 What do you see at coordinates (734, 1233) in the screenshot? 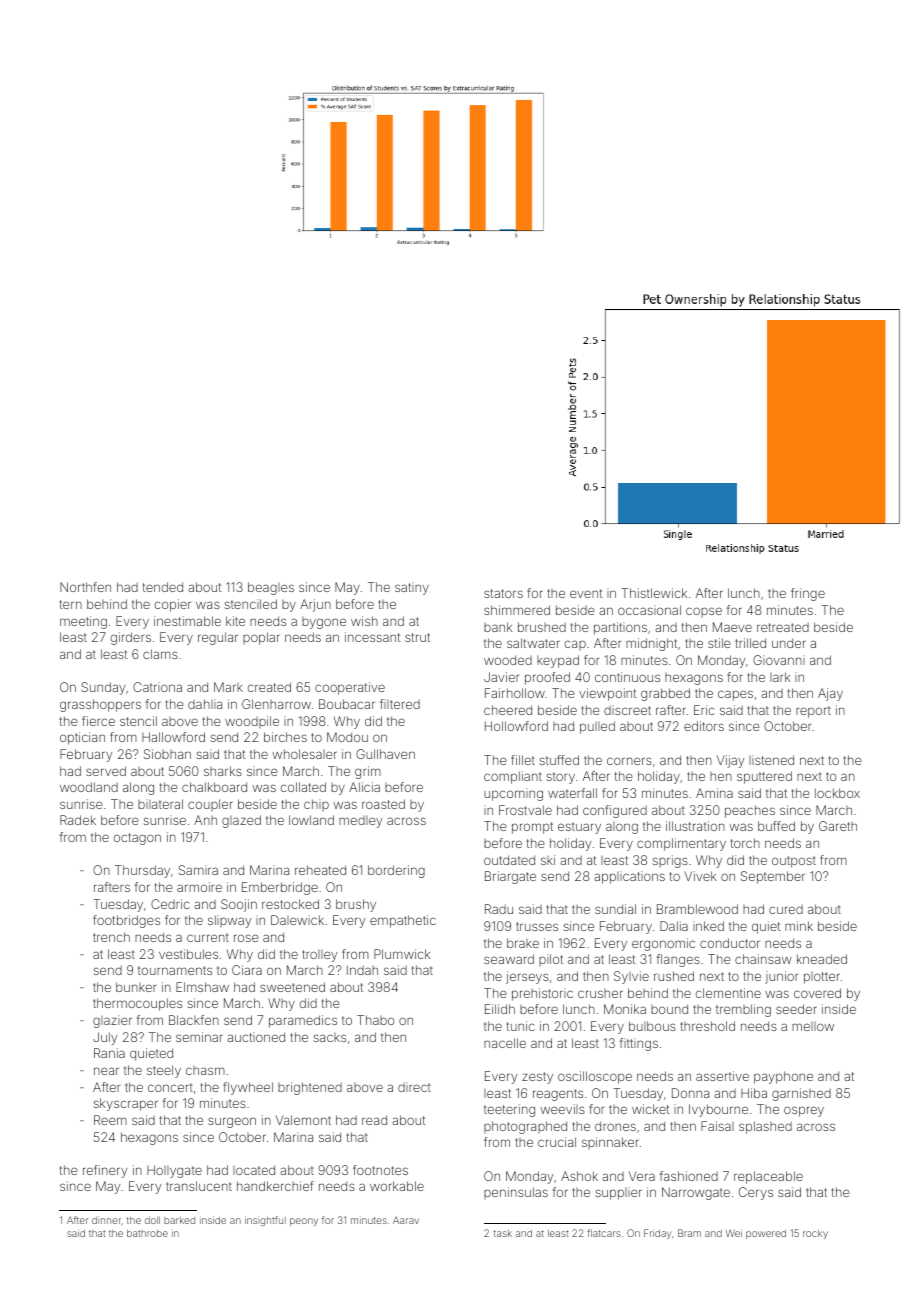
I see `Wei` at bounding box center [734, 1233].
